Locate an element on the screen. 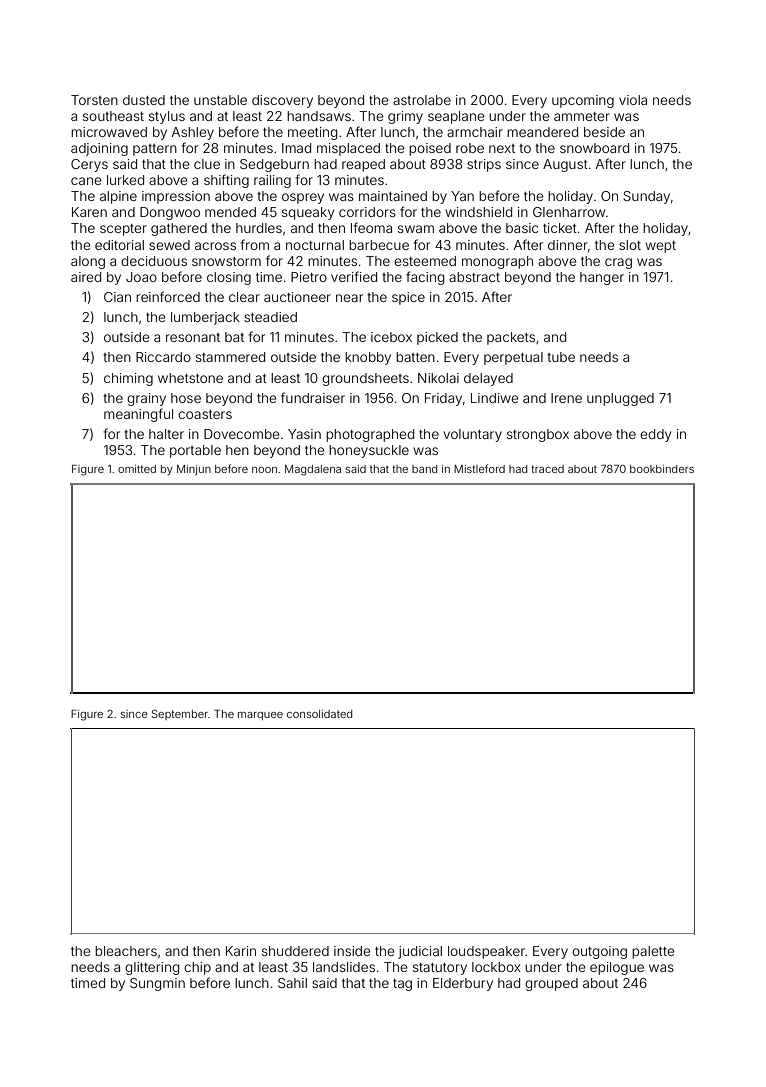 The width and height of the screenshot is (766, 1087). reinforced is located at coordinates (168, 296).
